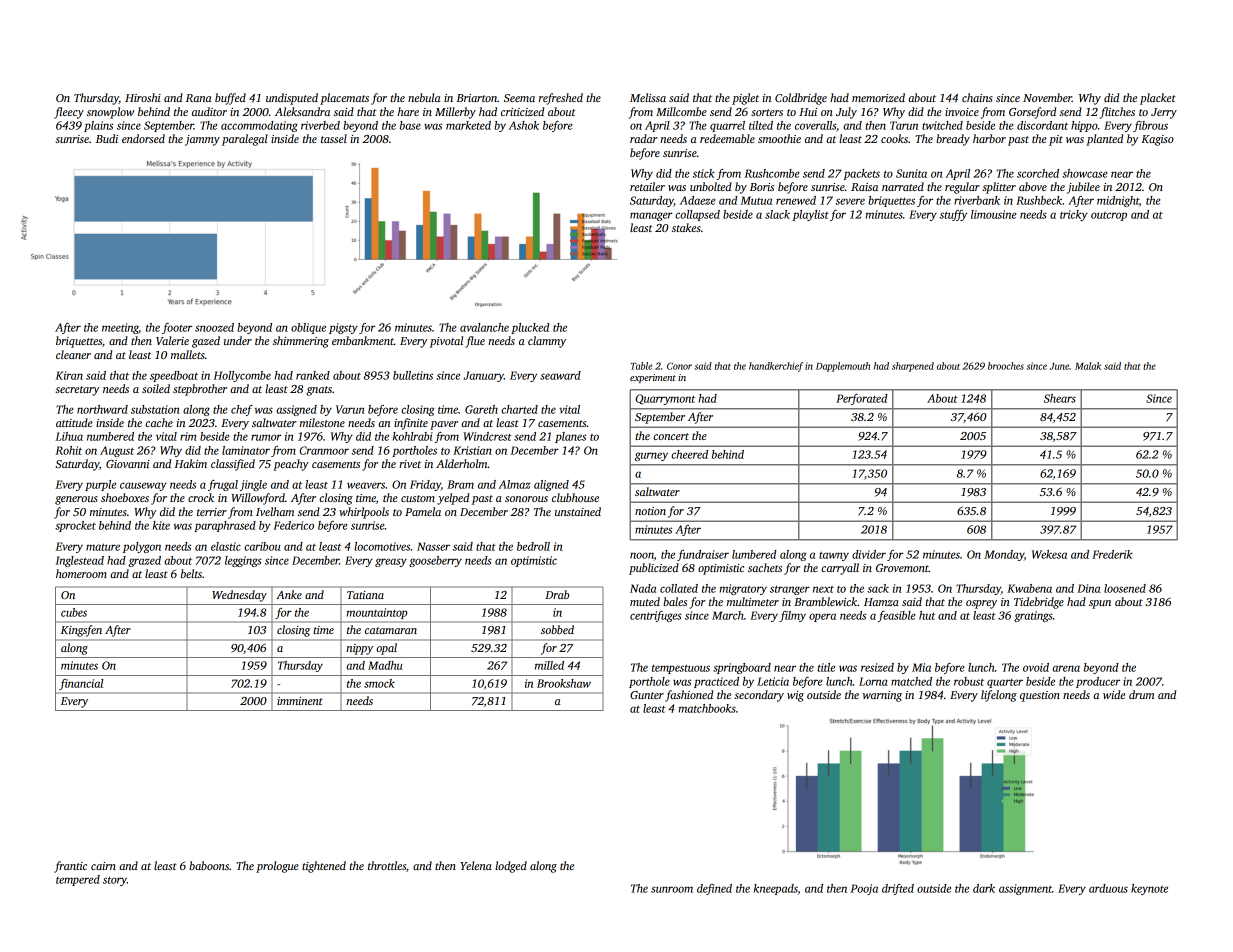  I want to click on warning, so click(882, 696).
